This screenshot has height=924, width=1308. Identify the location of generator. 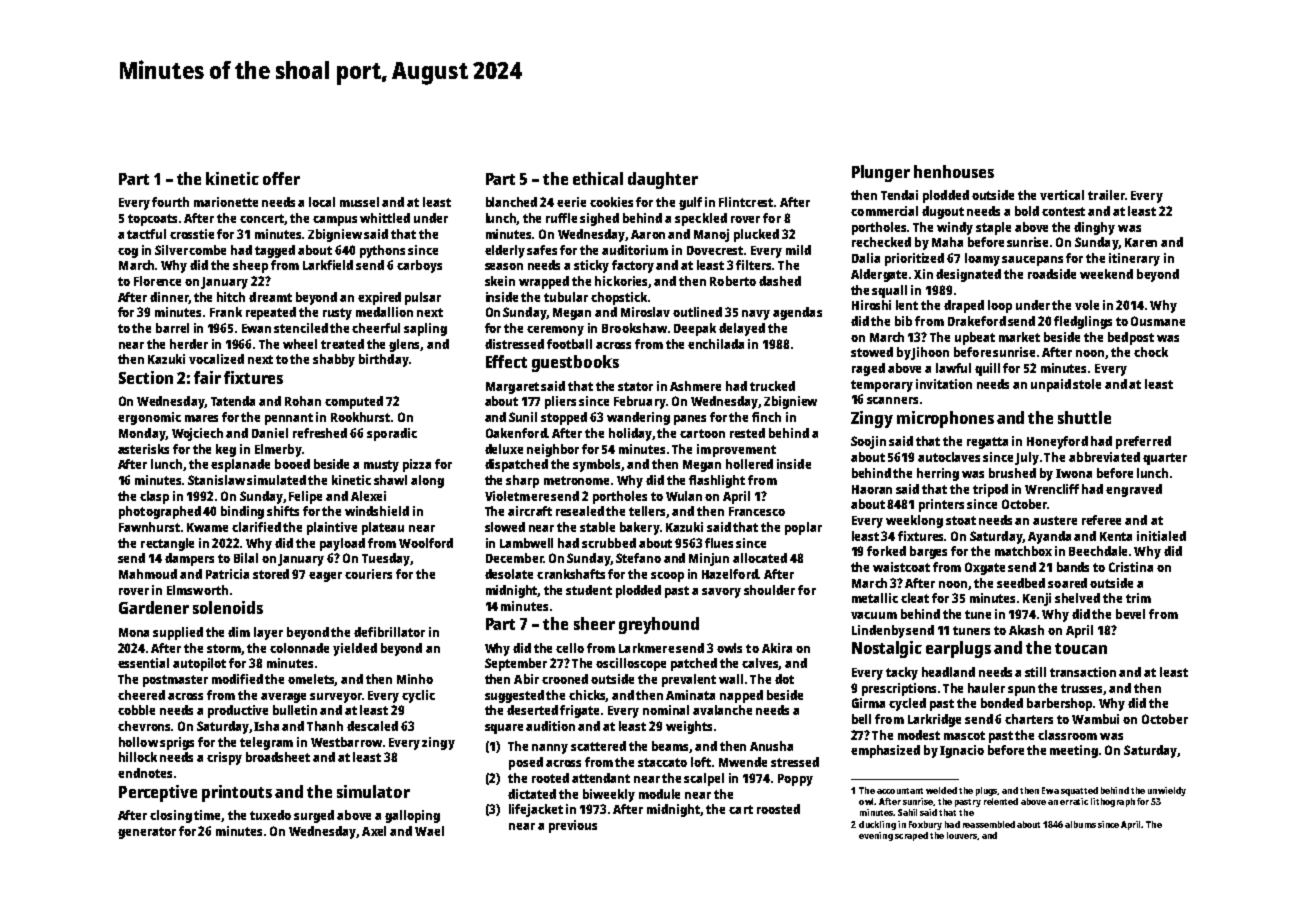
(147, 833).
